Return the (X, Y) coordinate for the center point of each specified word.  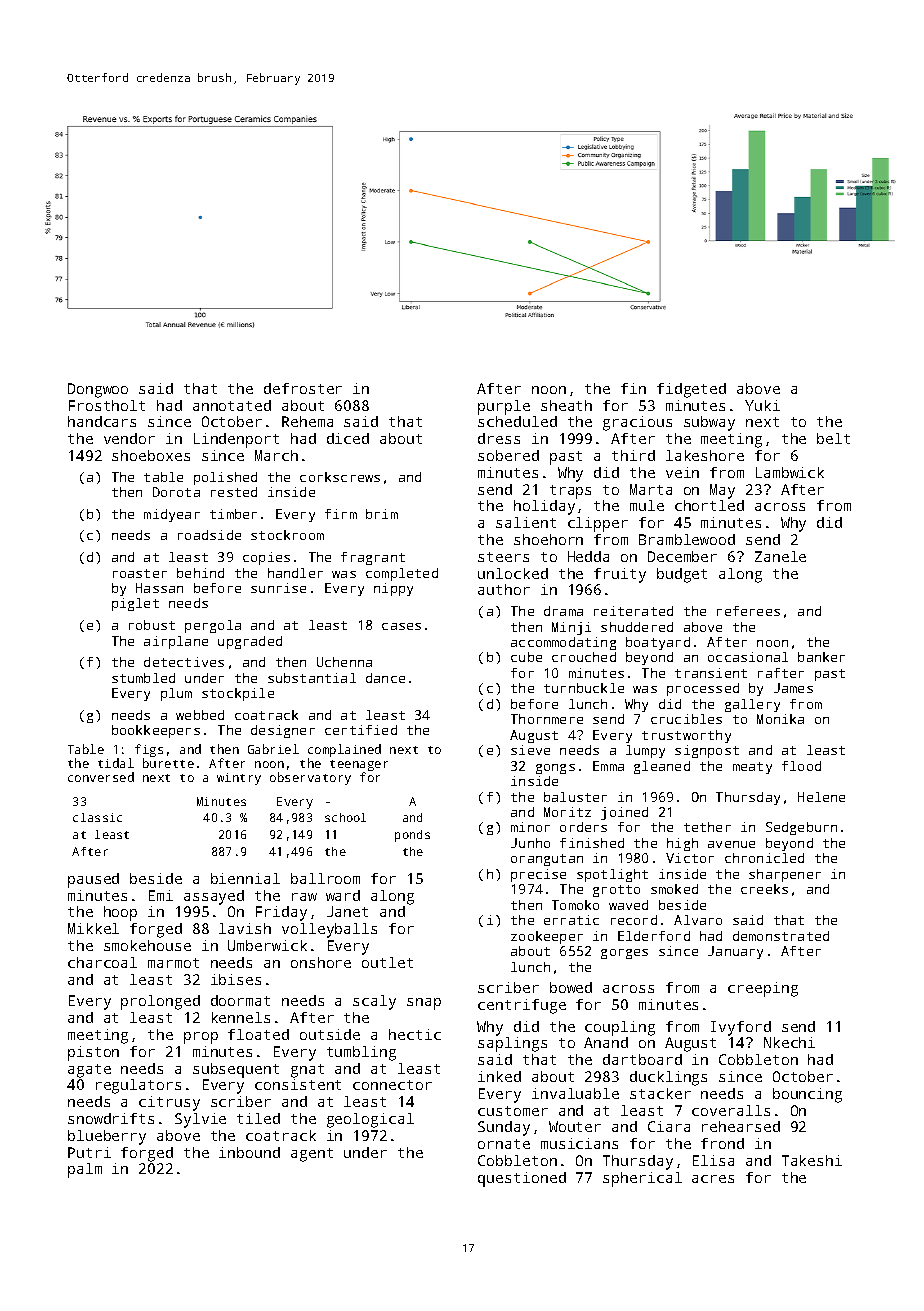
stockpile (238, 694)
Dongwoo (98, 390)
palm (85, 1170)
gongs (555, 769)
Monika (780, 719)
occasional (748, 657)
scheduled (517, 421)
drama (563, 611)
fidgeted (691, 390)
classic (97, 817)
